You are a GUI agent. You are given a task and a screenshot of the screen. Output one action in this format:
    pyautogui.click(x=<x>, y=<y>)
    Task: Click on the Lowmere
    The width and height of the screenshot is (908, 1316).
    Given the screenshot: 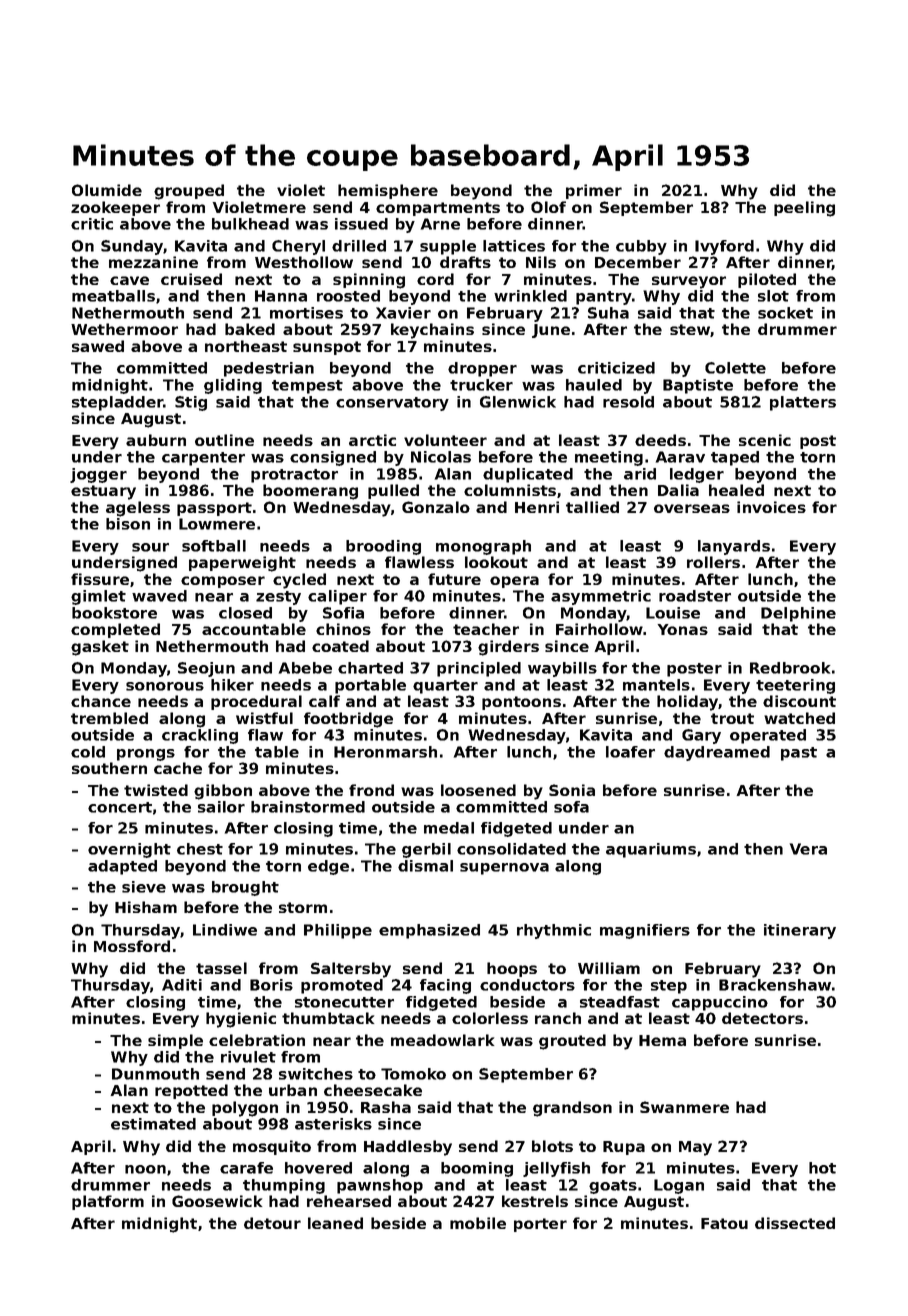 What is the action you would take?
    pyautogui.click(x=217, y=524)
